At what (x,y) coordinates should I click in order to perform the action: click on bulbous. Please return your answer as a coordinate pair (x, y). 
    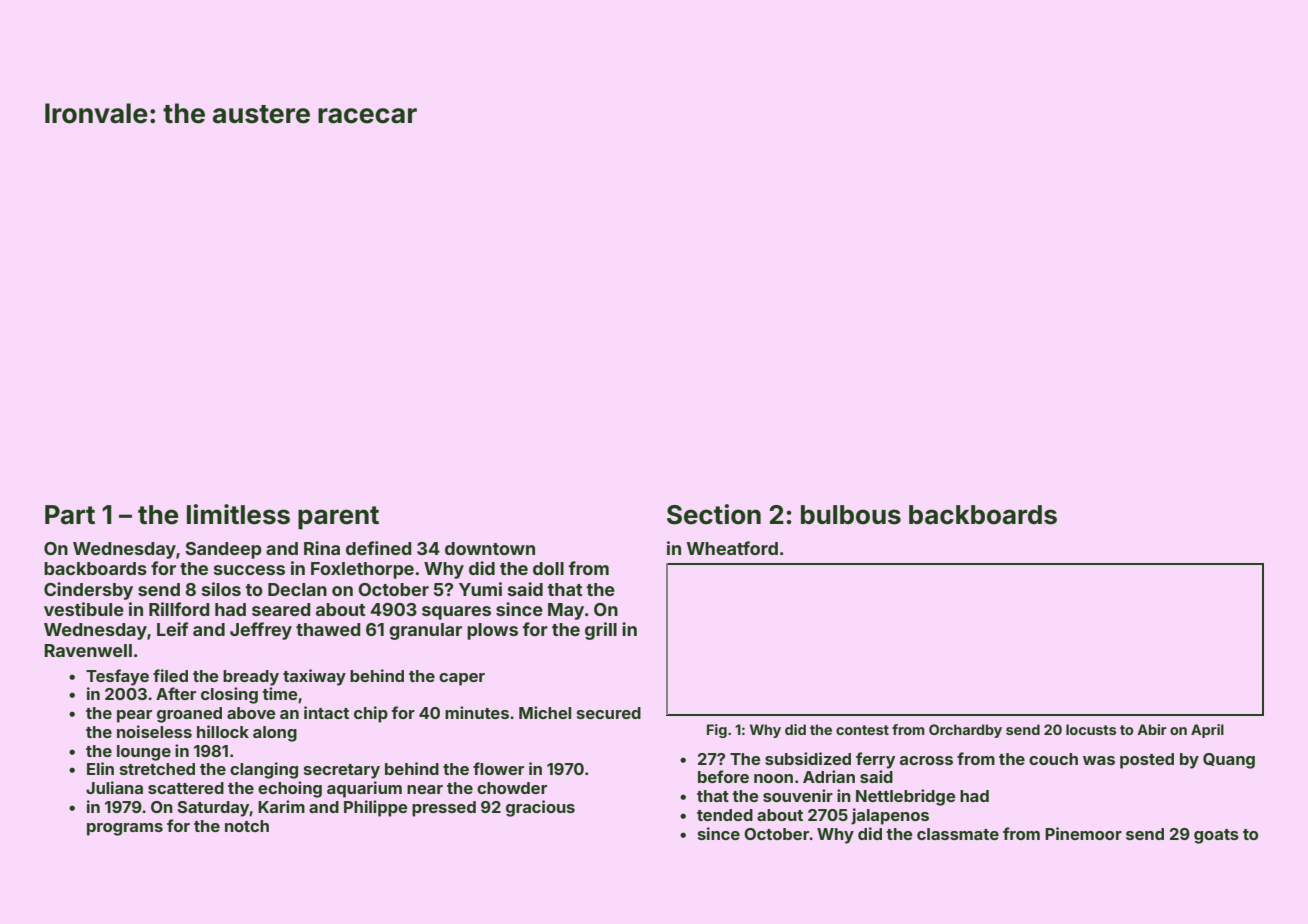
    Looking at the image, I should click on (851, 515).
